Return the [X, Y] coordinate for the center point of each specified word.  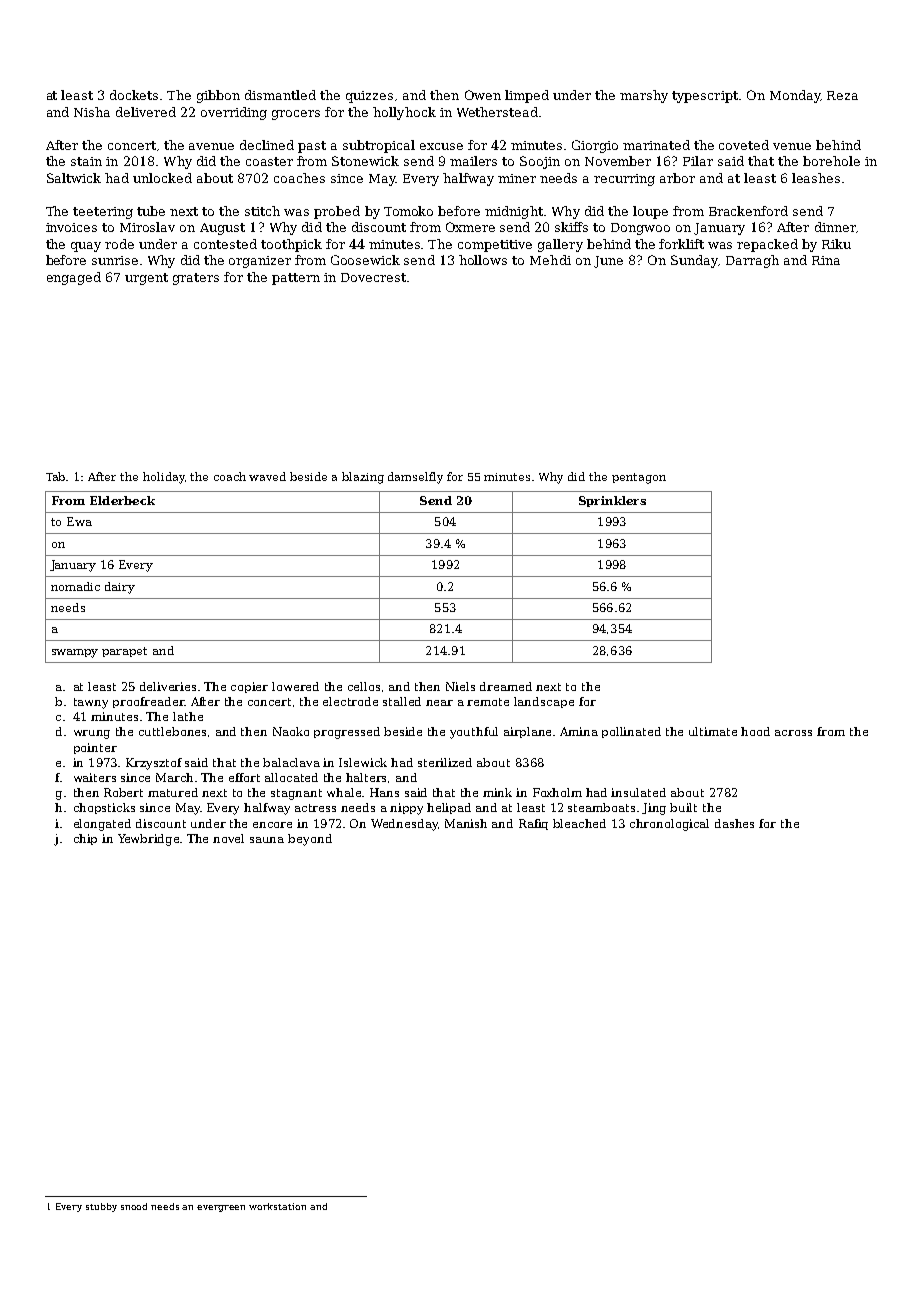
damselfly [415, 478]
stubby [101, 1207]
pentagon [639, 478]
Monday [795, 96]
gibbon [218, 96]
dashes [734, 823]
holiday [164, 478]
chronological [669, 825]
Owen [483, 95]
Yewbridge [149, 840]
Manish [466, 823]
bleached [579, 823]
